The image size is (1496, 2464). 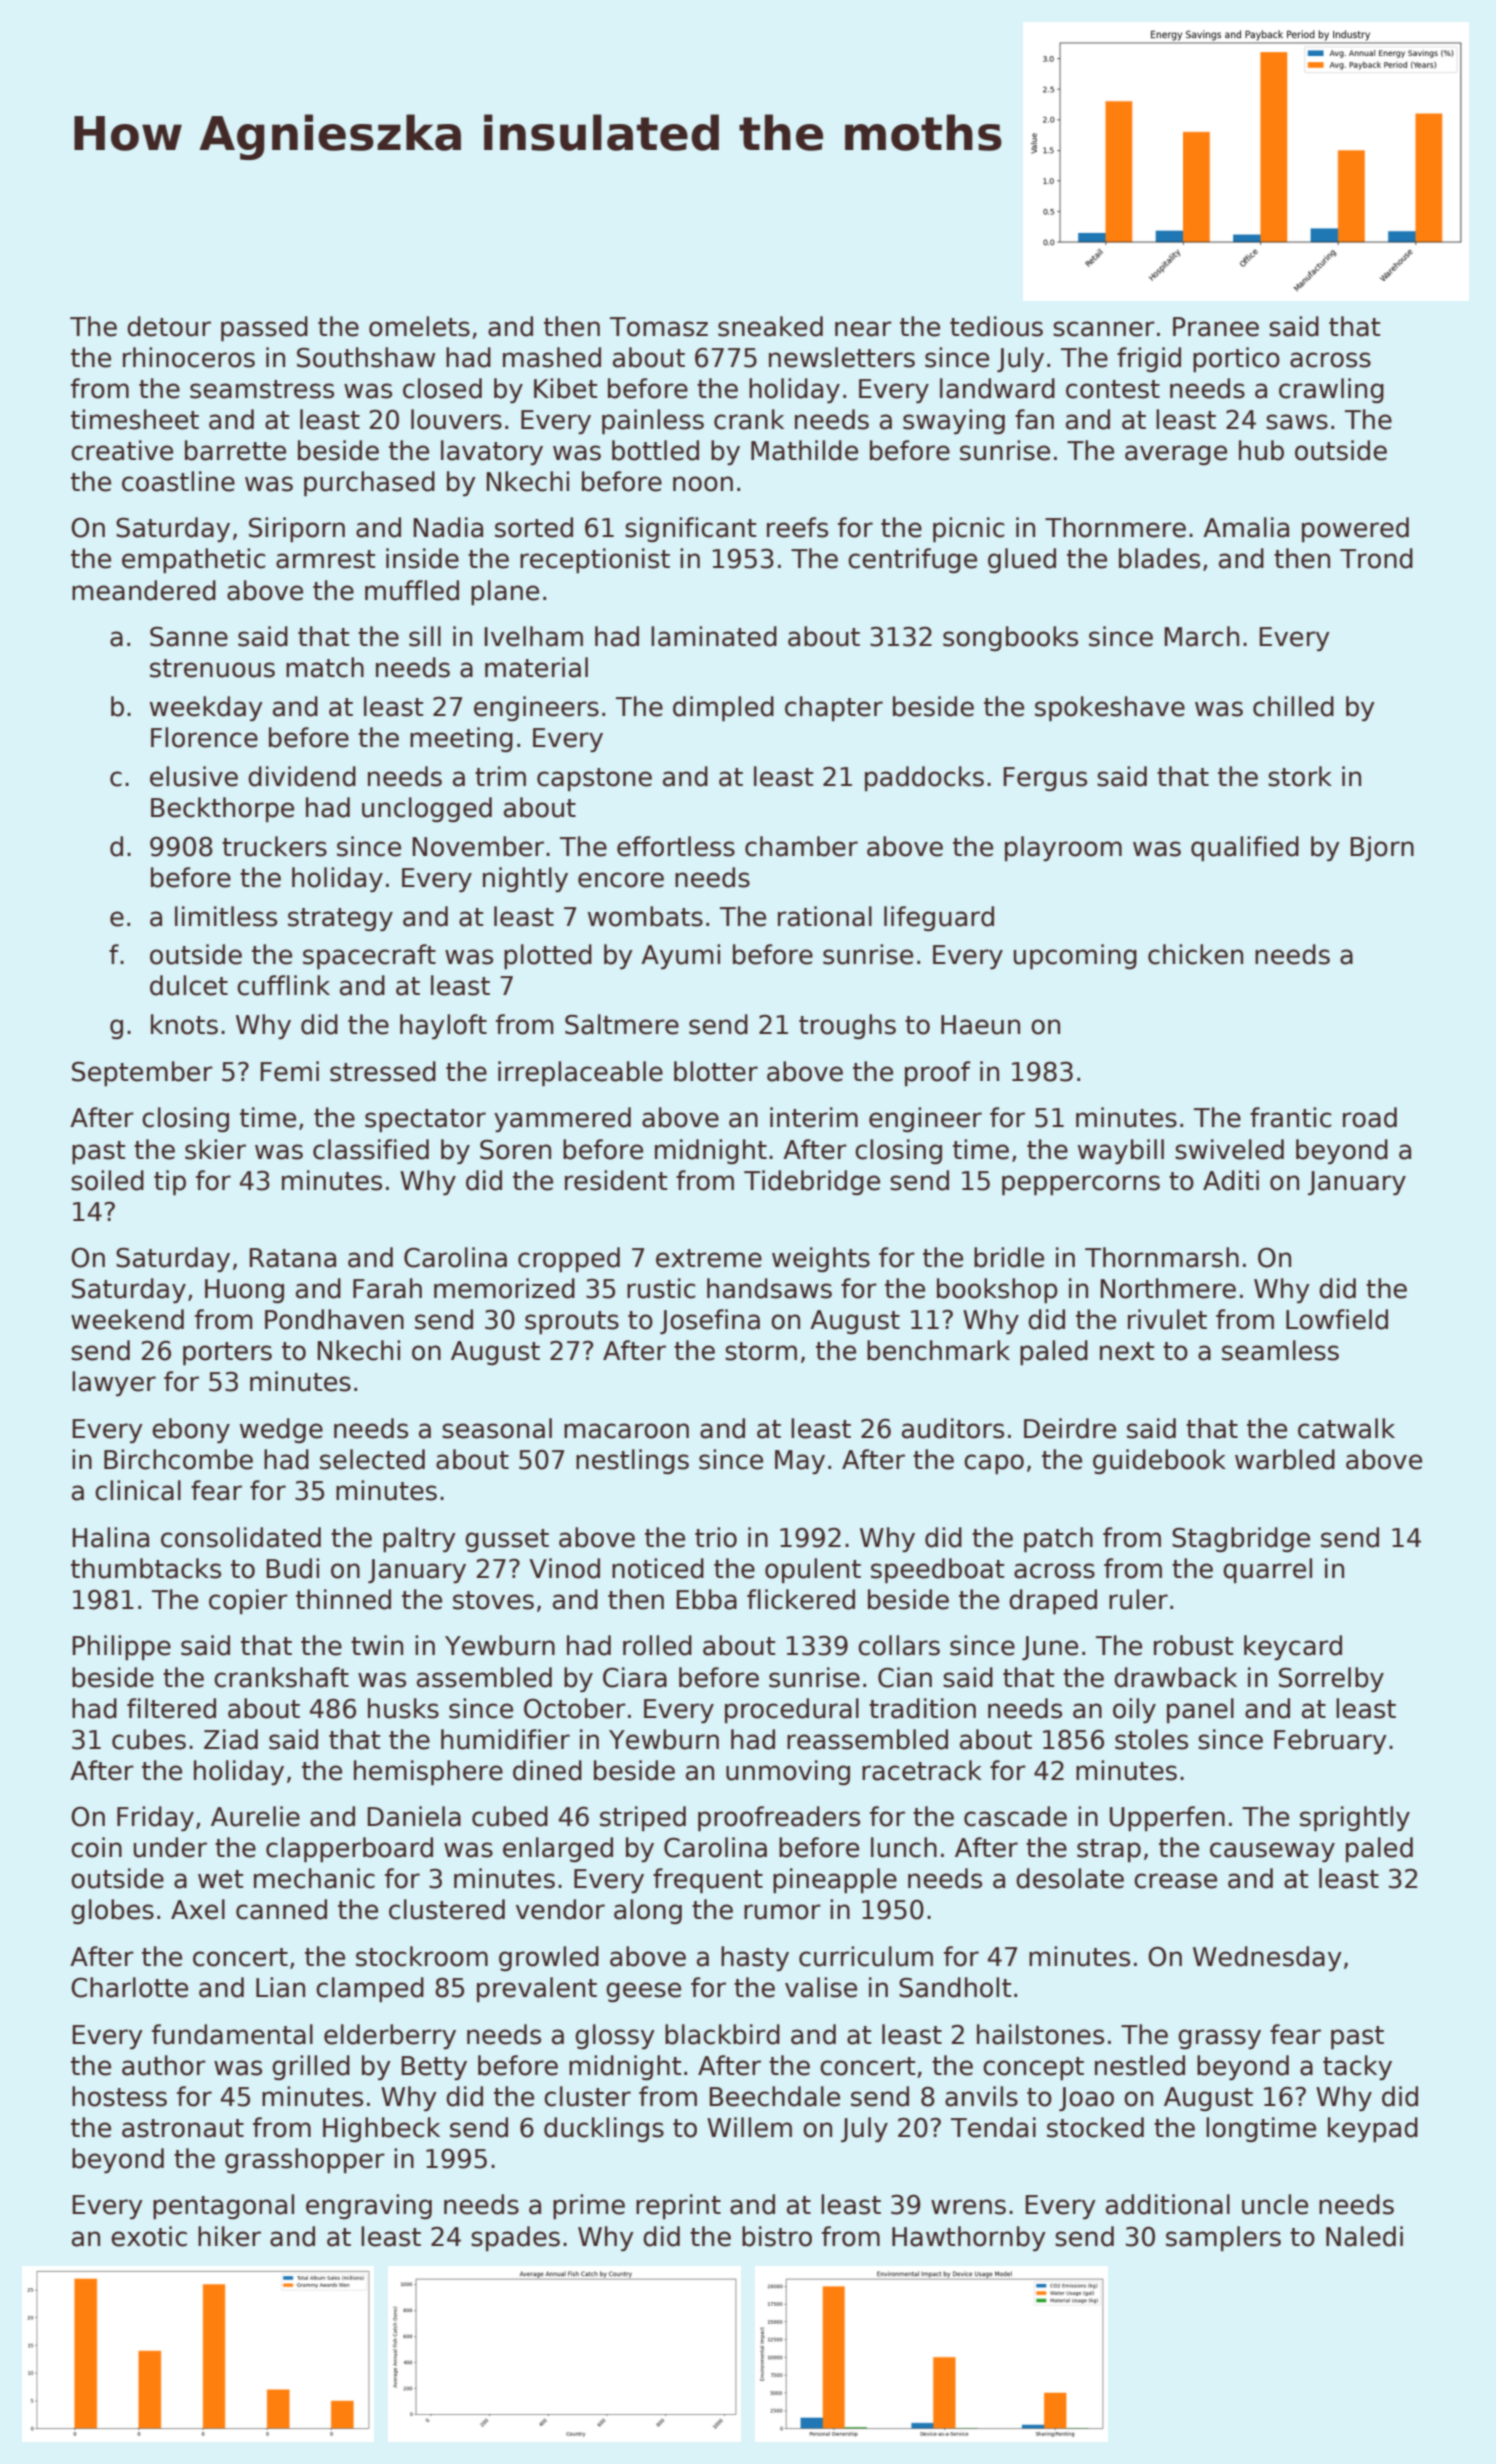 What do you see at coordinates (183, 2128) in the page?
I see `astronaut` at bounding box center [183, 2128].
